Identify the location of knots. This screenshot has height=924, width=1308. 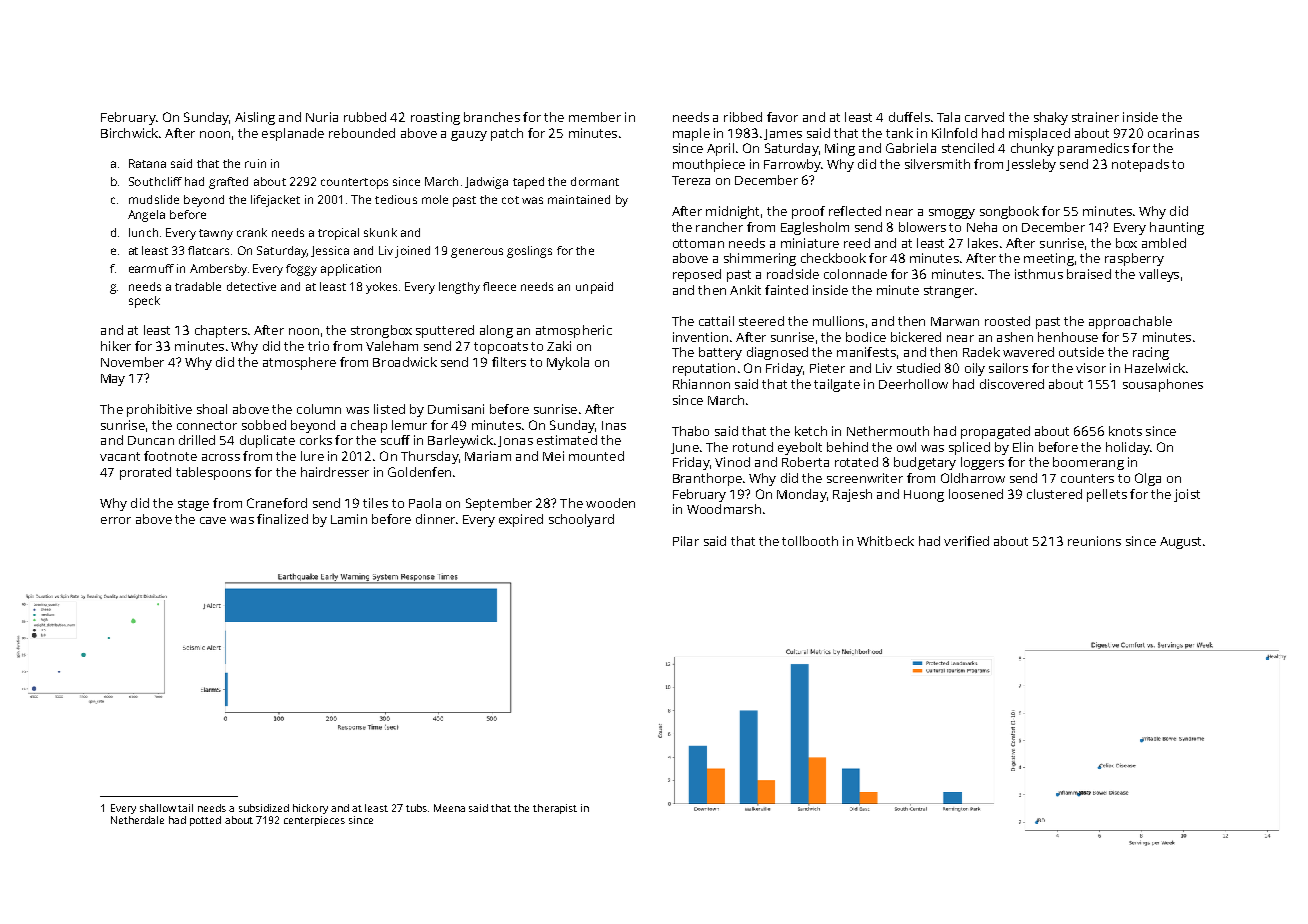
(1125, 431).
